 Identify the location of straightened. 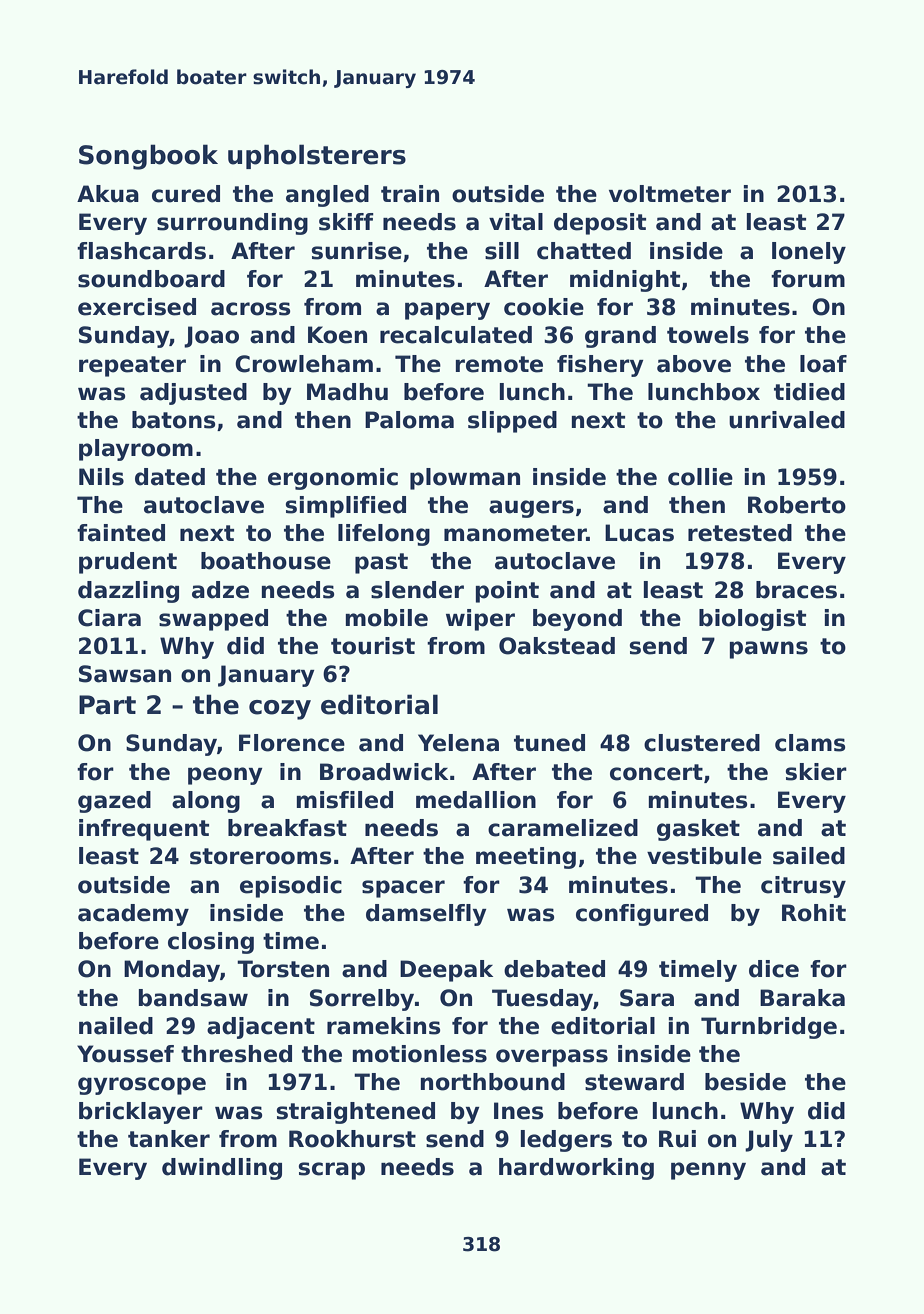
(355, 1113).
